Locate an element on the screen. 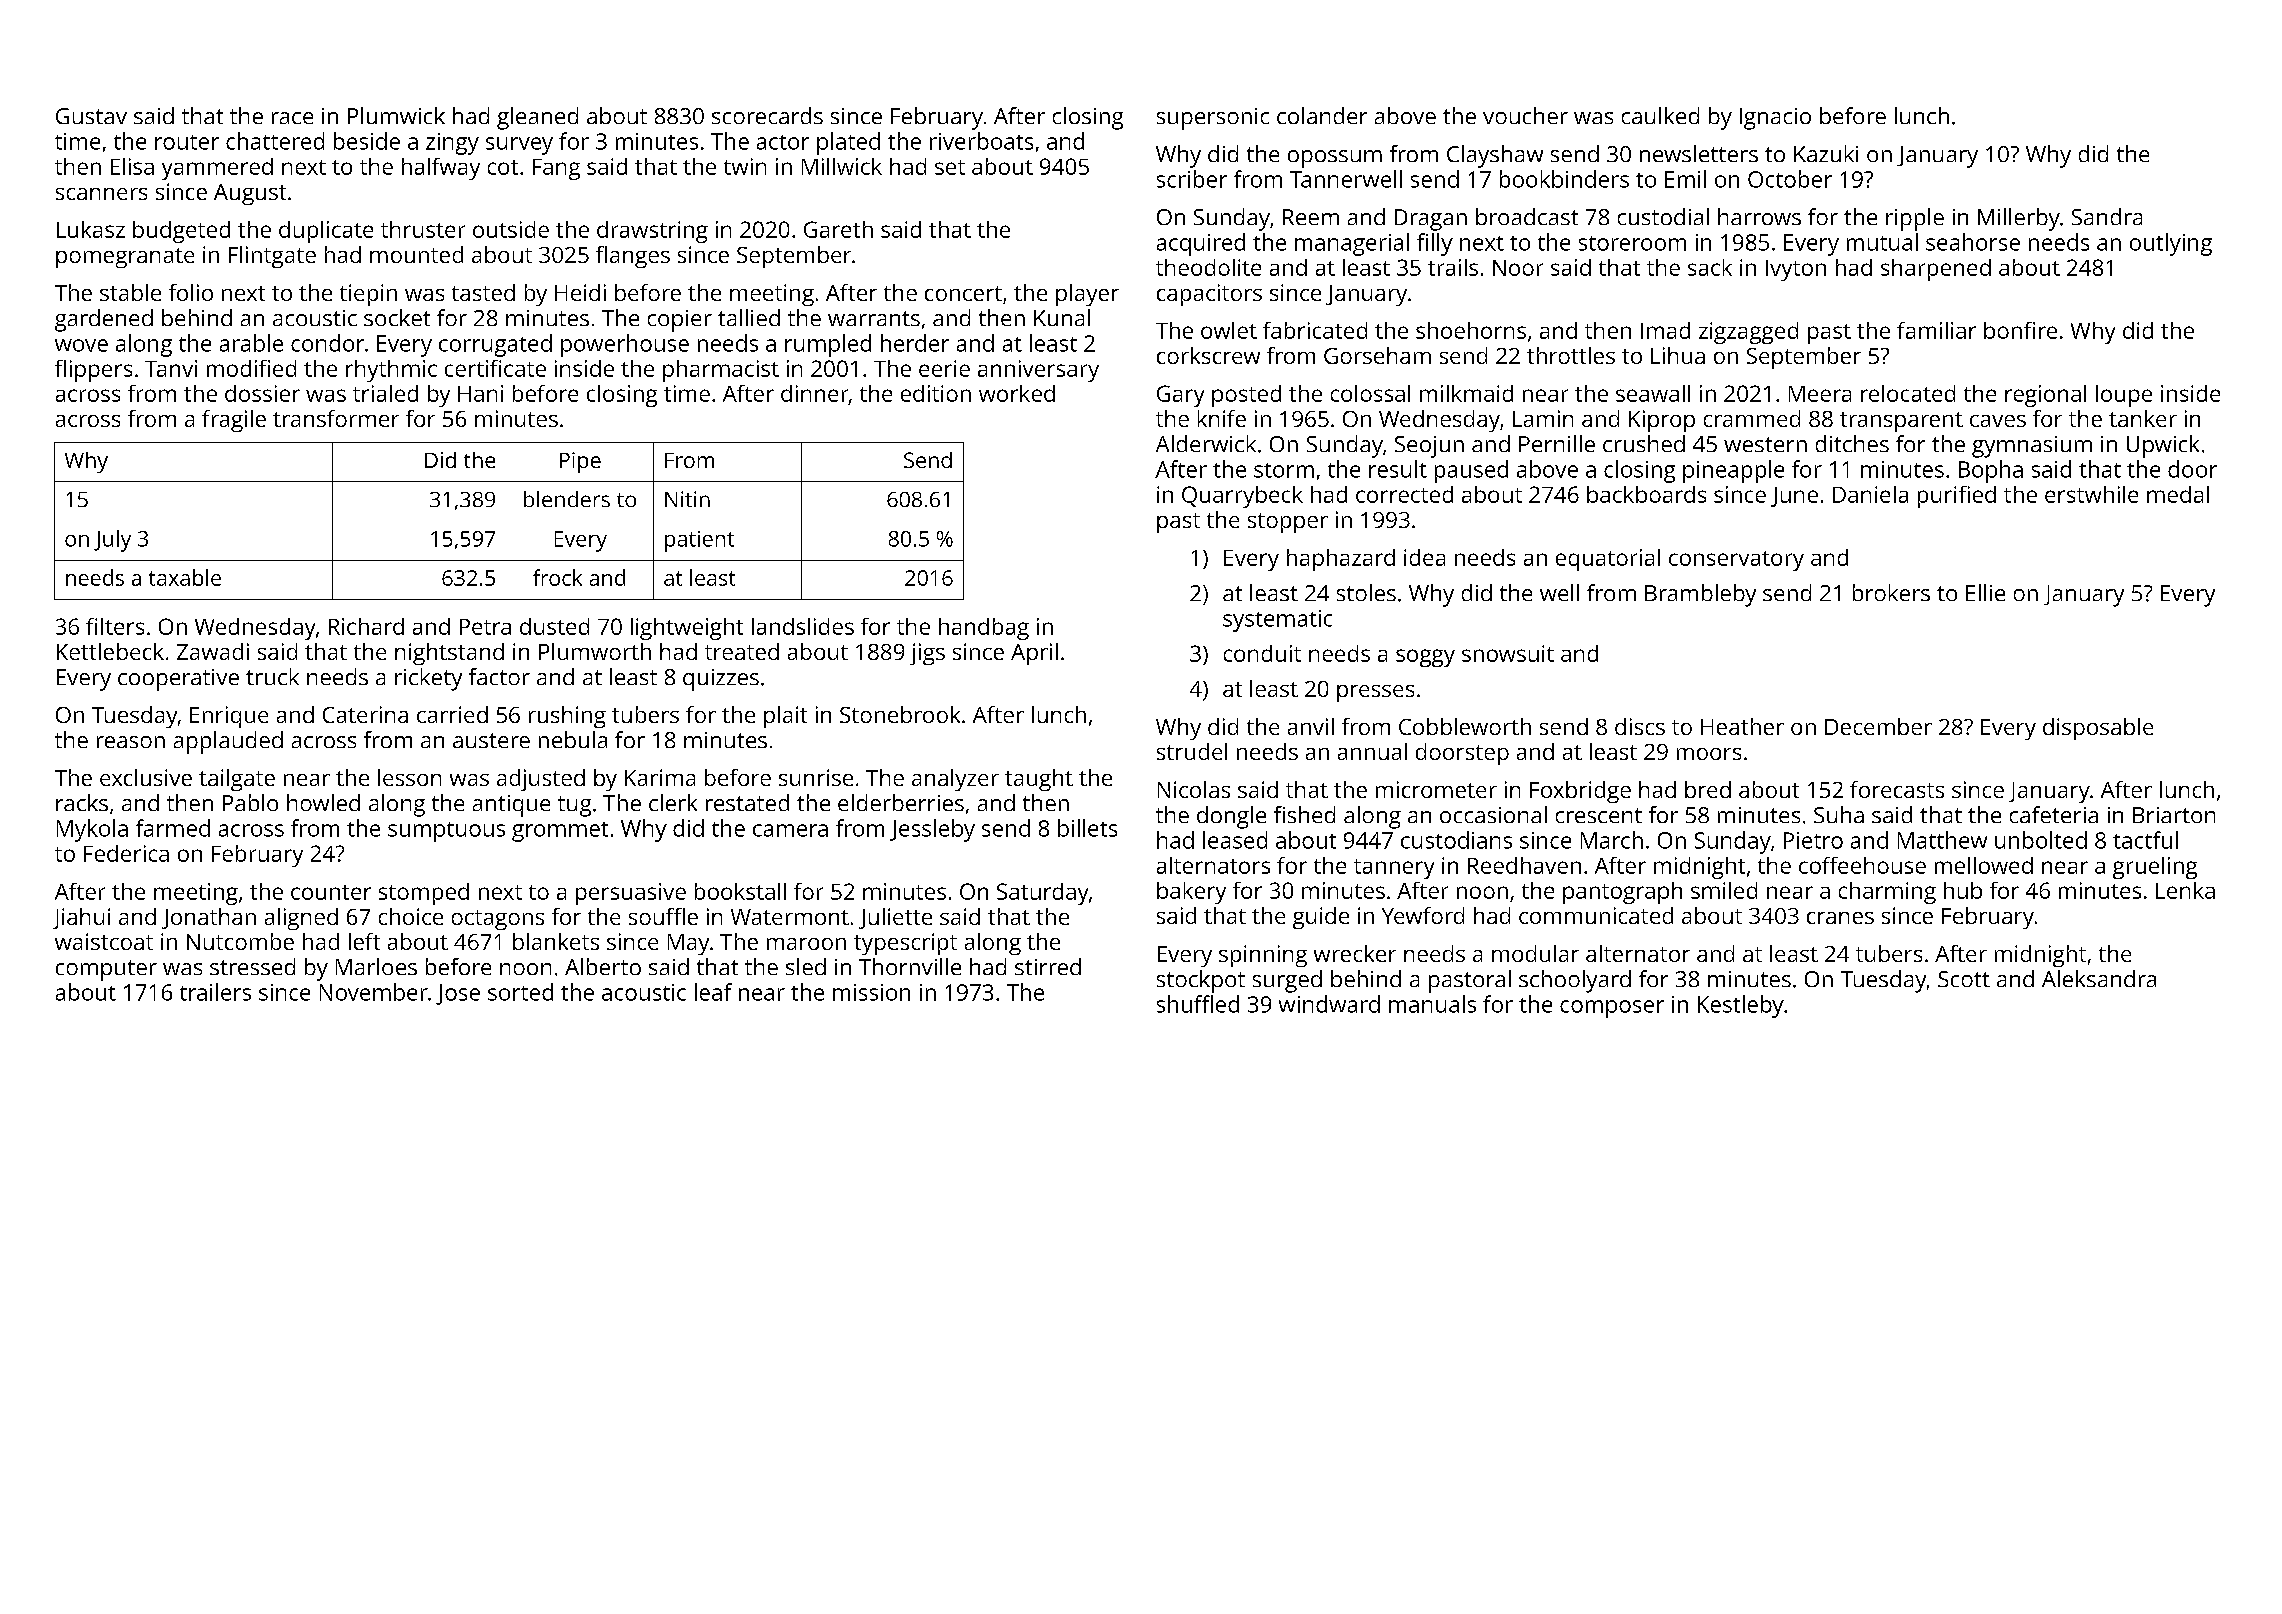 This screenshot has height=1614, width=2282. Stonebrook is located at coordinates (900, 714).
